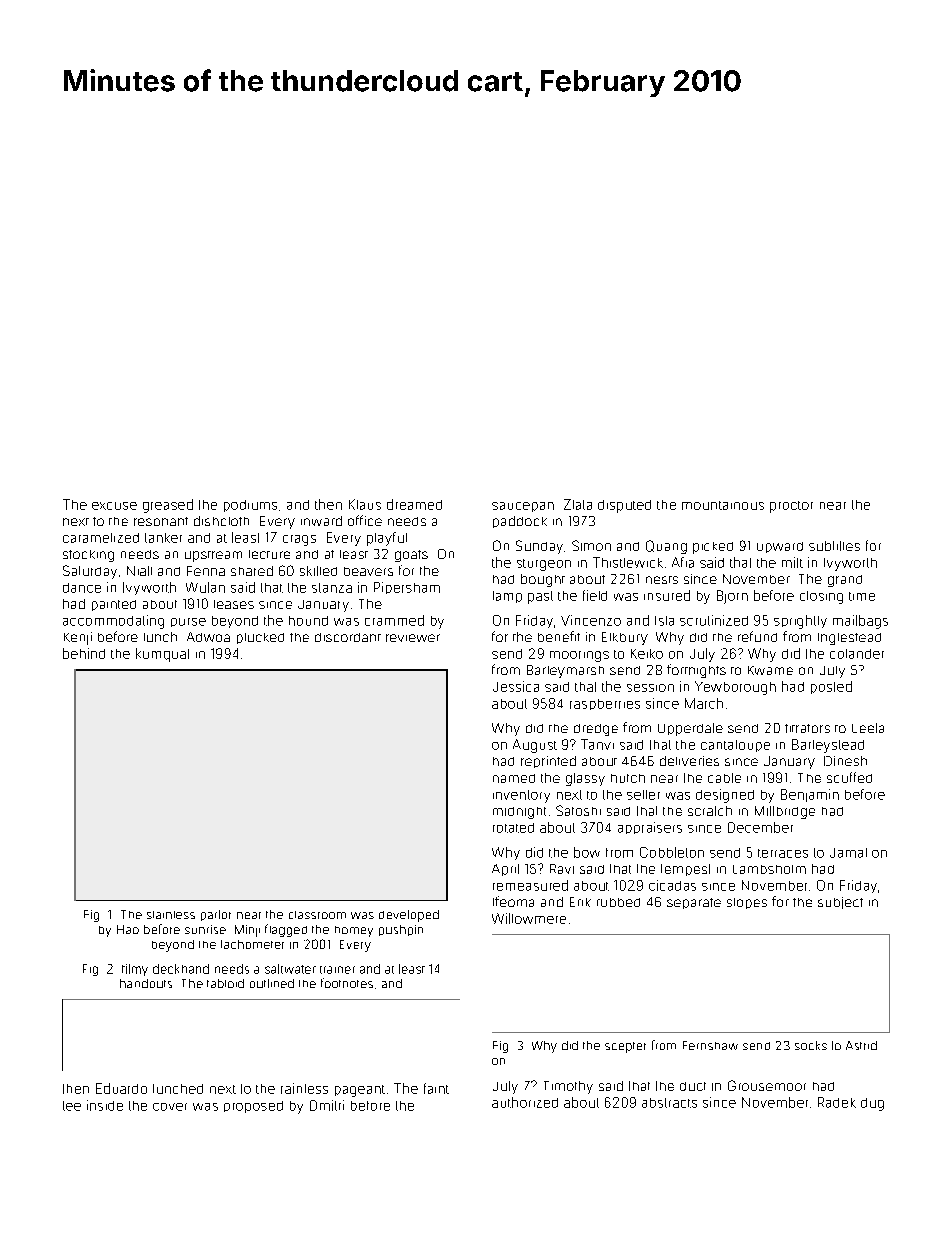 This screenshot has width=952, height=1233. Describe the element at coordinates (710, 1045) in the screenshot. I see `Fernshaw` at that location.
